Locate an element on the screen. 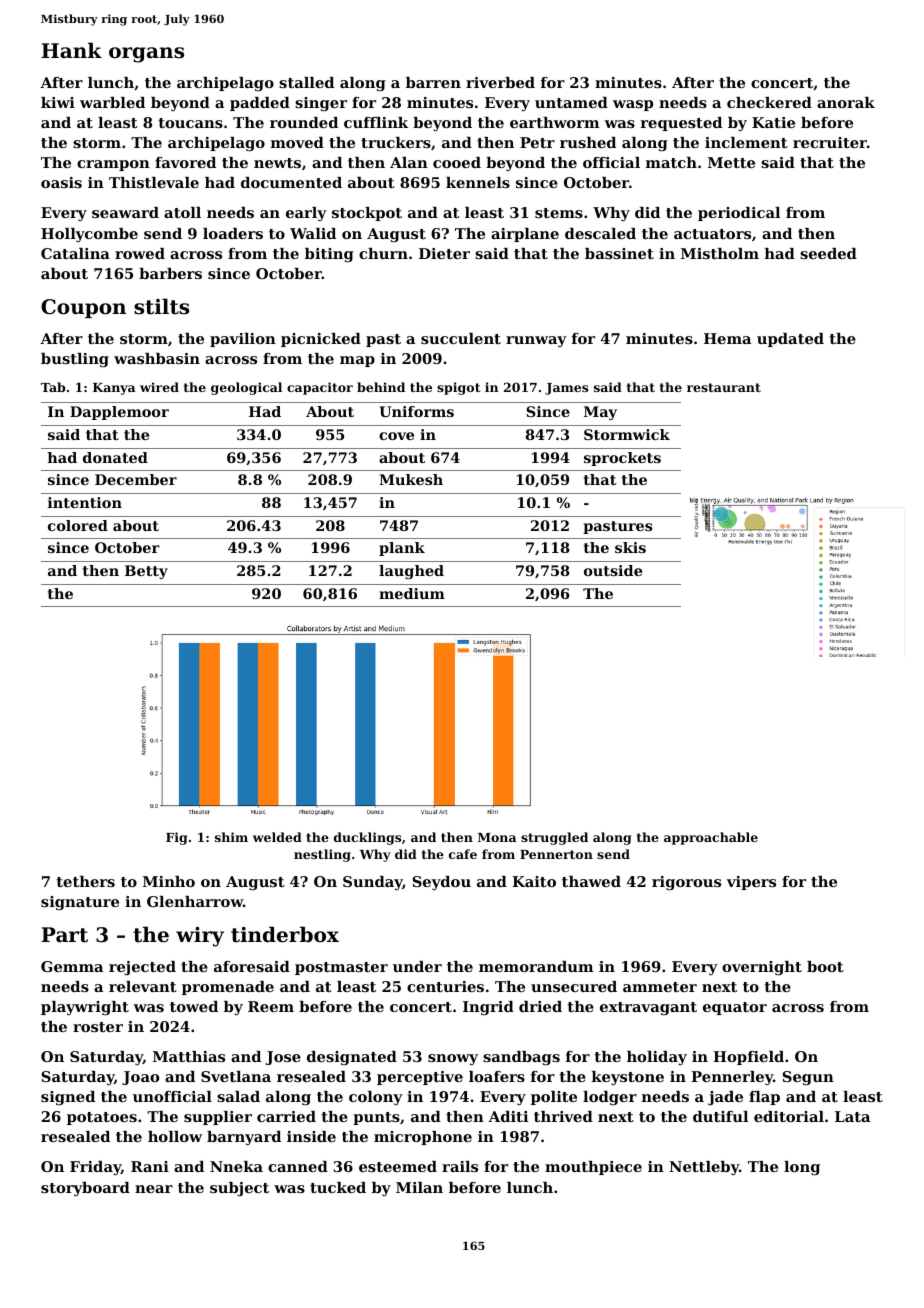 Image resolution: width=924 pixels, height=1308 pixels. approachable is located at coordinates (711, 838).
